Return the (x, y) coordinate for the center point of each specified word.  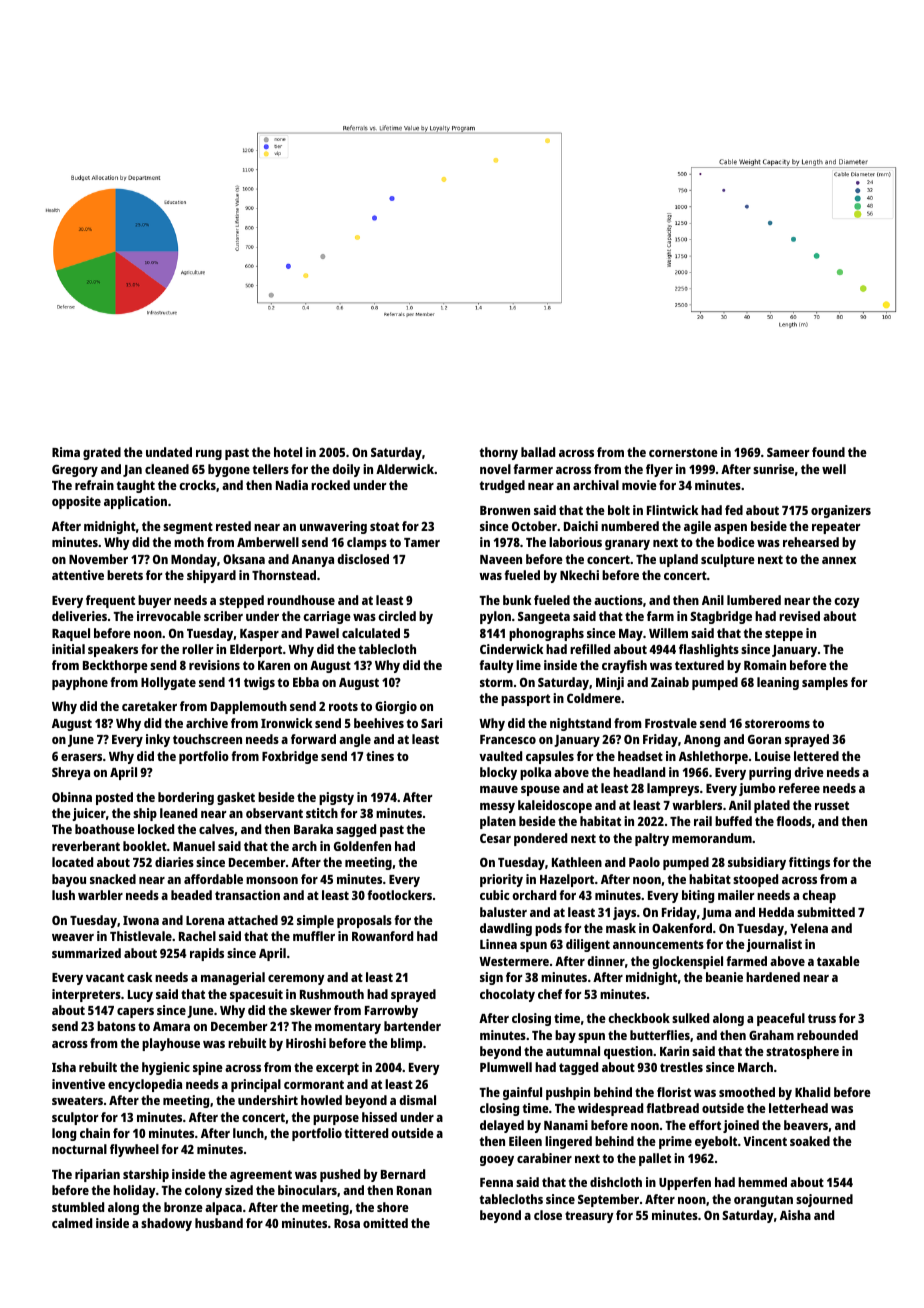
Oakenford (682, 928)
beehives (379, 723)
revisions (214, 665)
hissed (379, 1117)
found (828, 452)
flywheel (134, 1150)
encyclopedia (145, 1085)
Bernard (403, 1174)
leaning (778, 683)
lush (63, 895)
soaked (810, 1141)
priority (501, 880)
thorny (499, 453)
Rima (66, 452)
